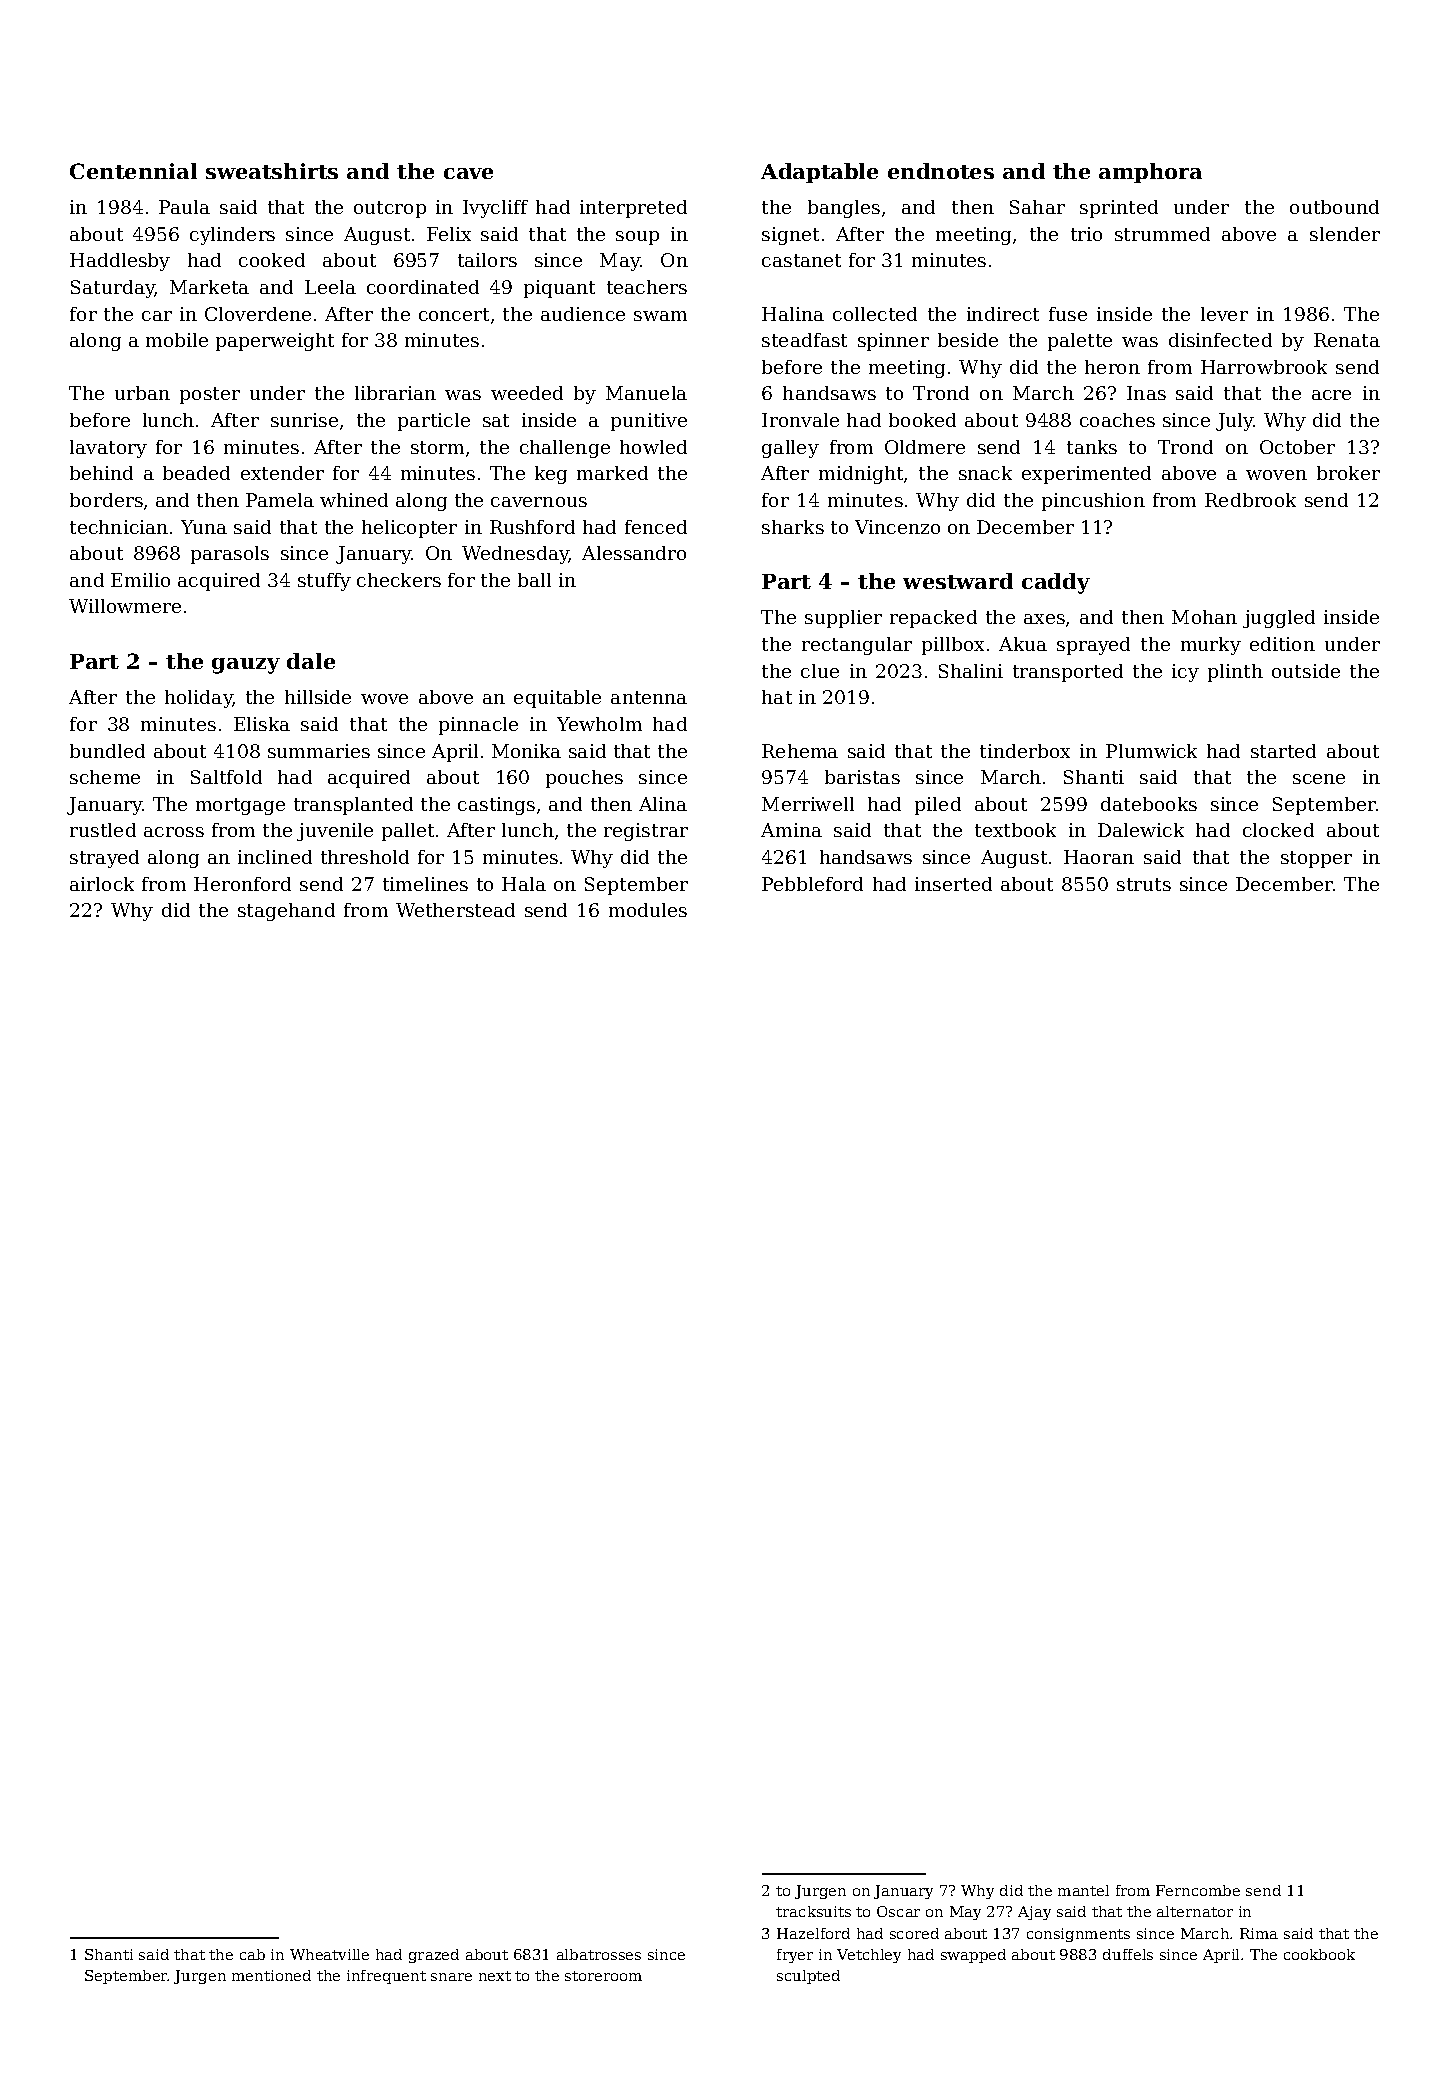  Describe the element at coordinates (286, 912) in the screenshot. I see `stagehand` at that location.
